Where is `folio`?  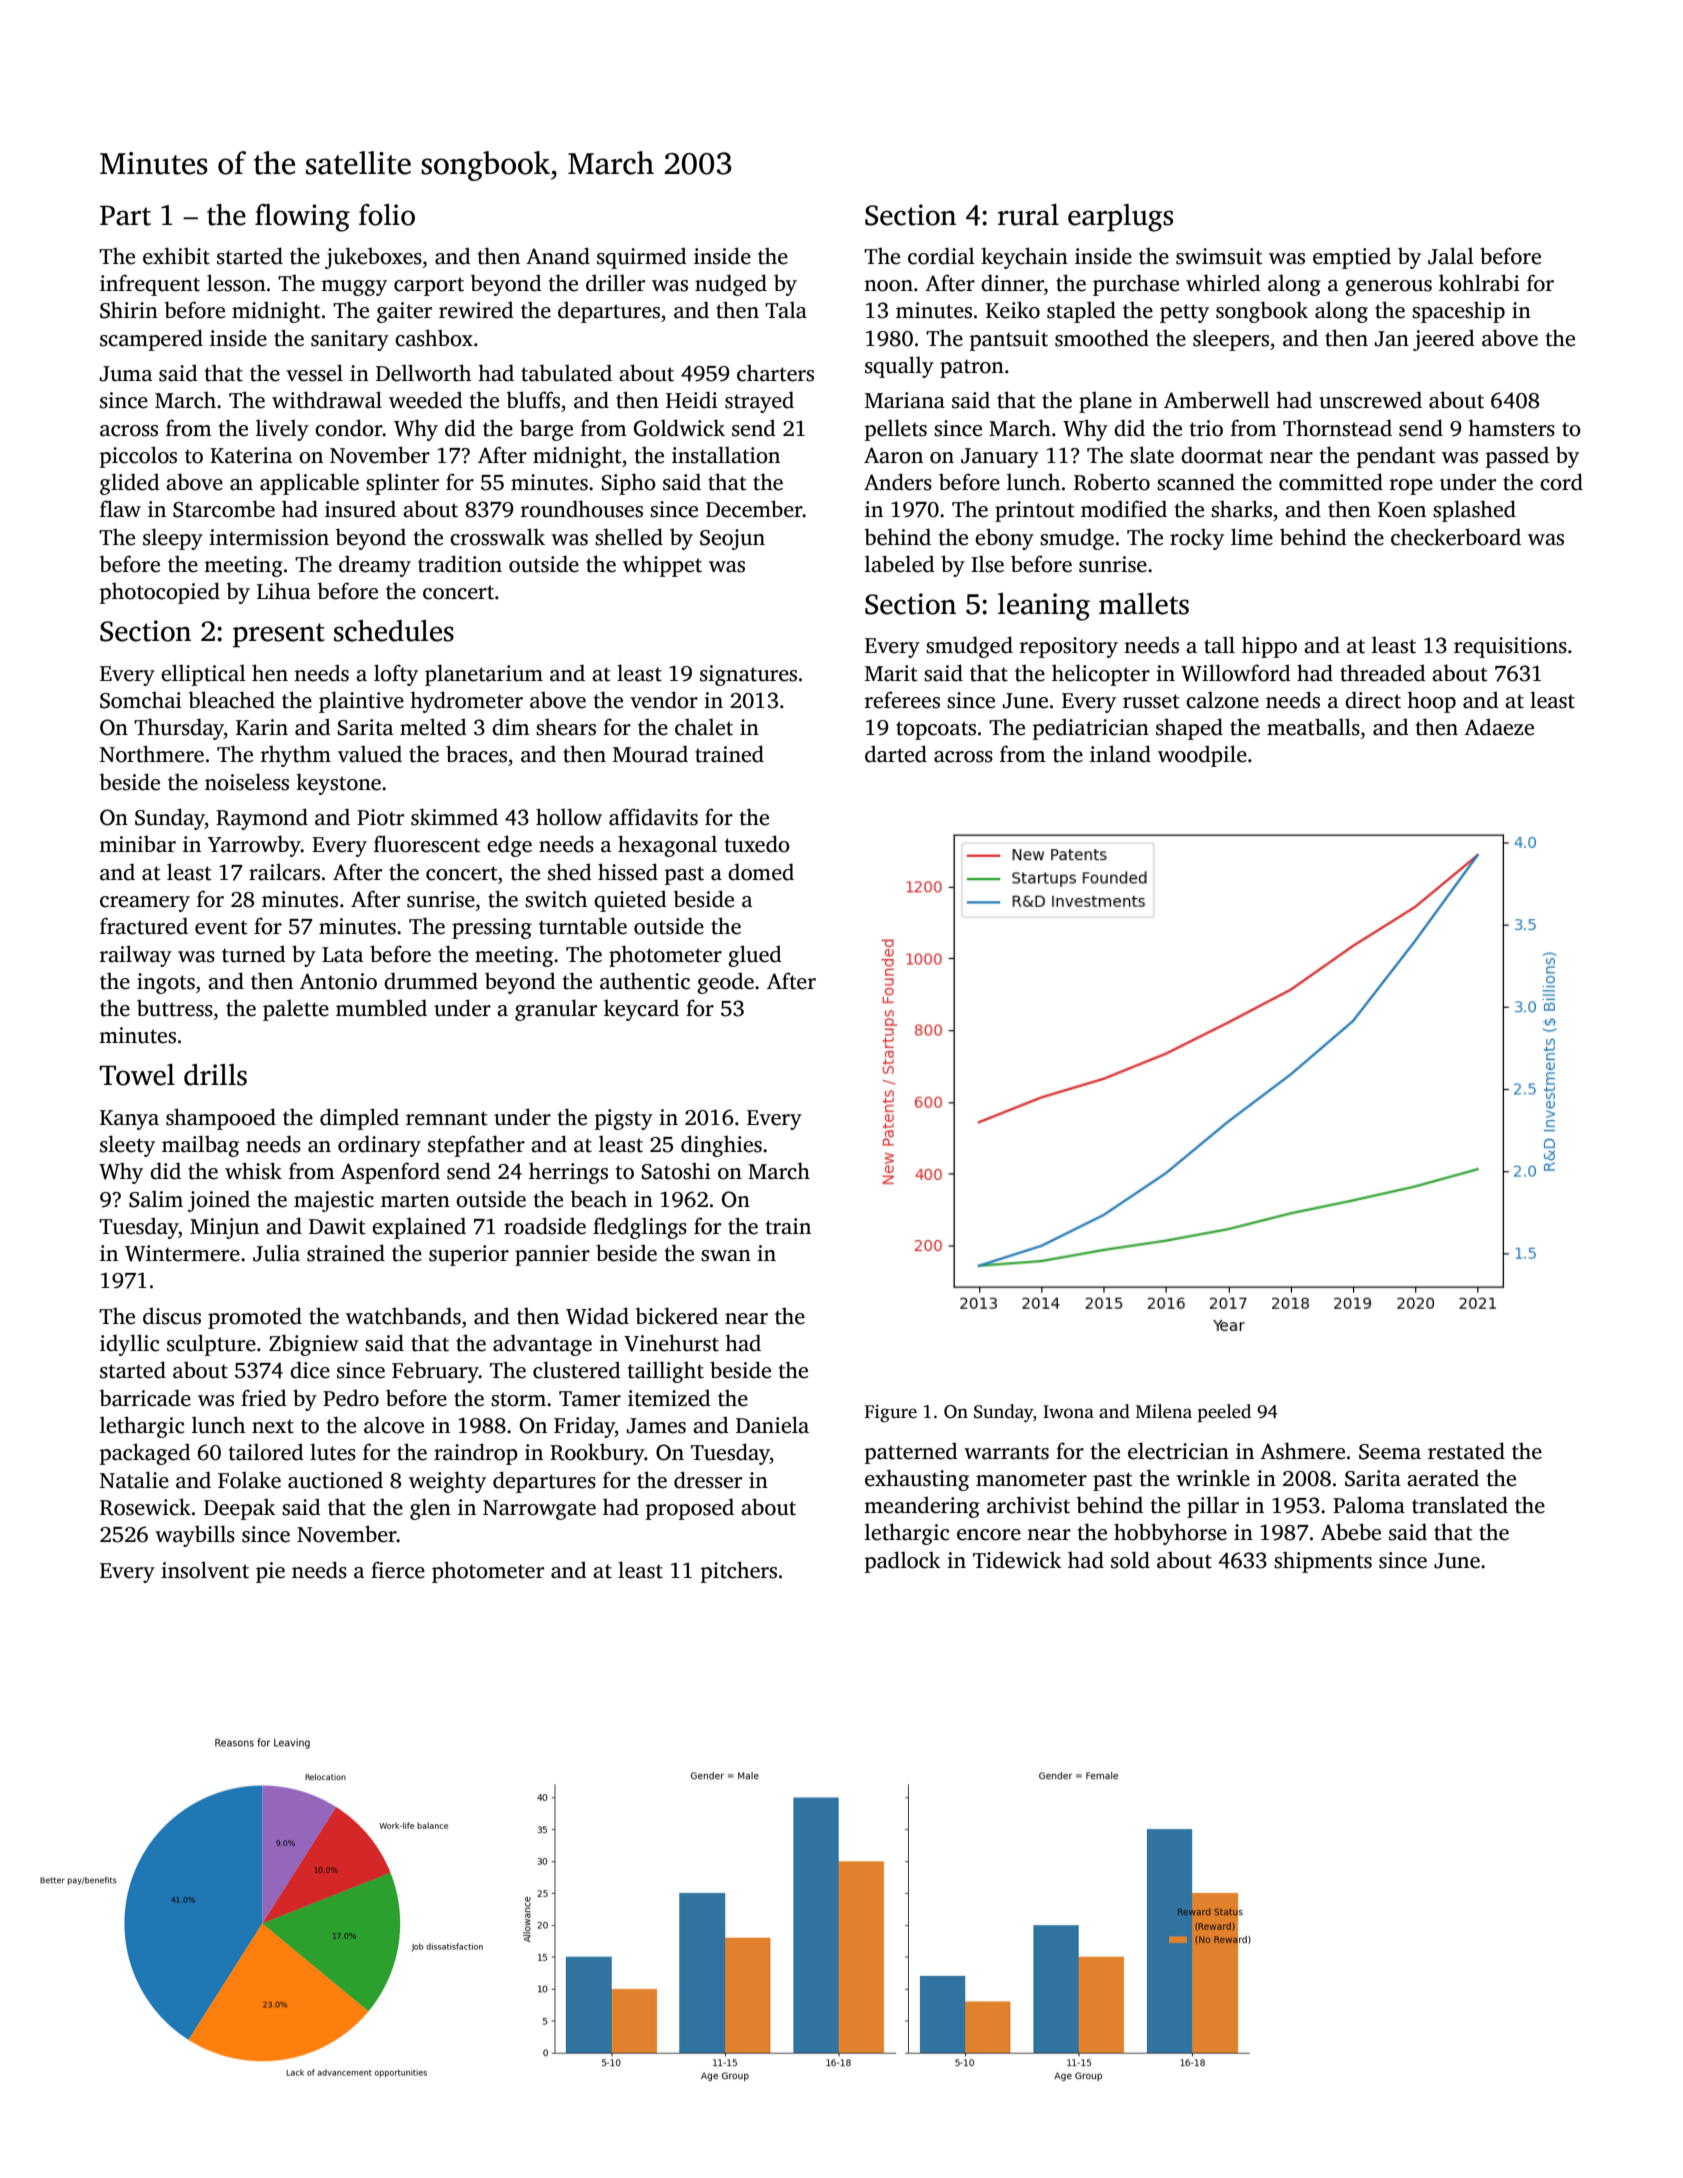
folio is located at coordinates (387, 215).
